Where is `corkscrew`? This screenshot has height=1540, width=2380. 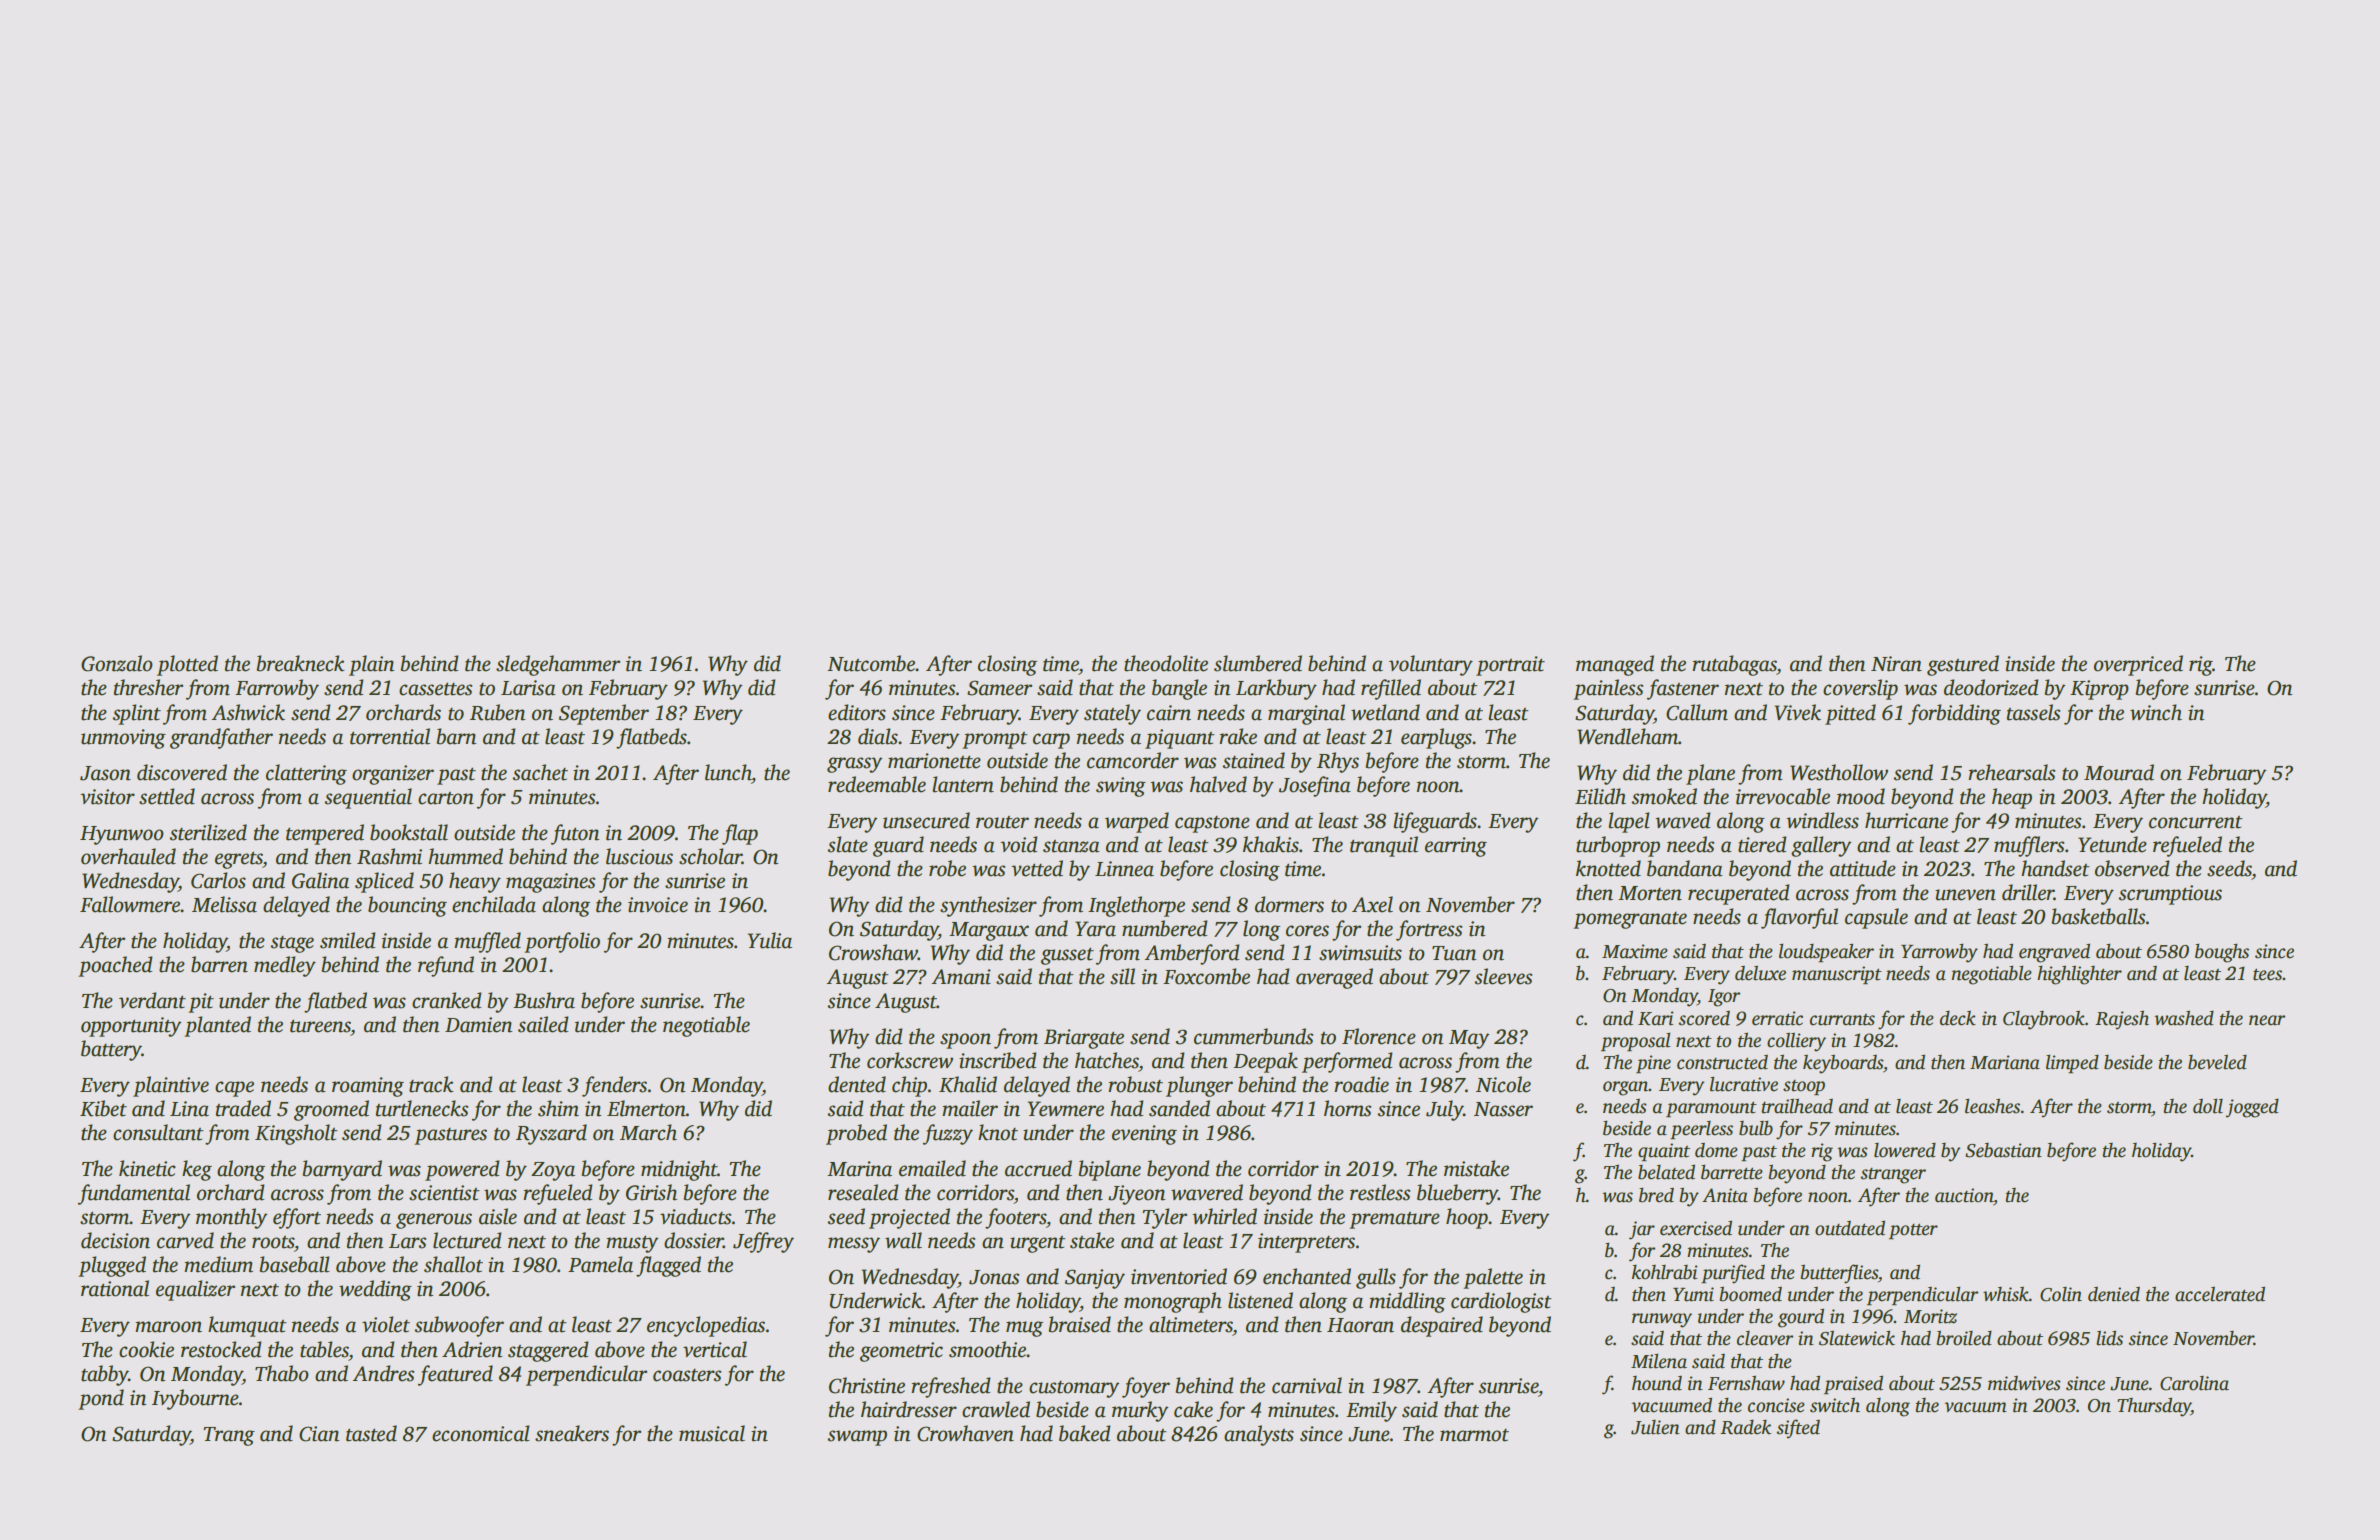
corkscrew is located at coordinates (910, 1060).
